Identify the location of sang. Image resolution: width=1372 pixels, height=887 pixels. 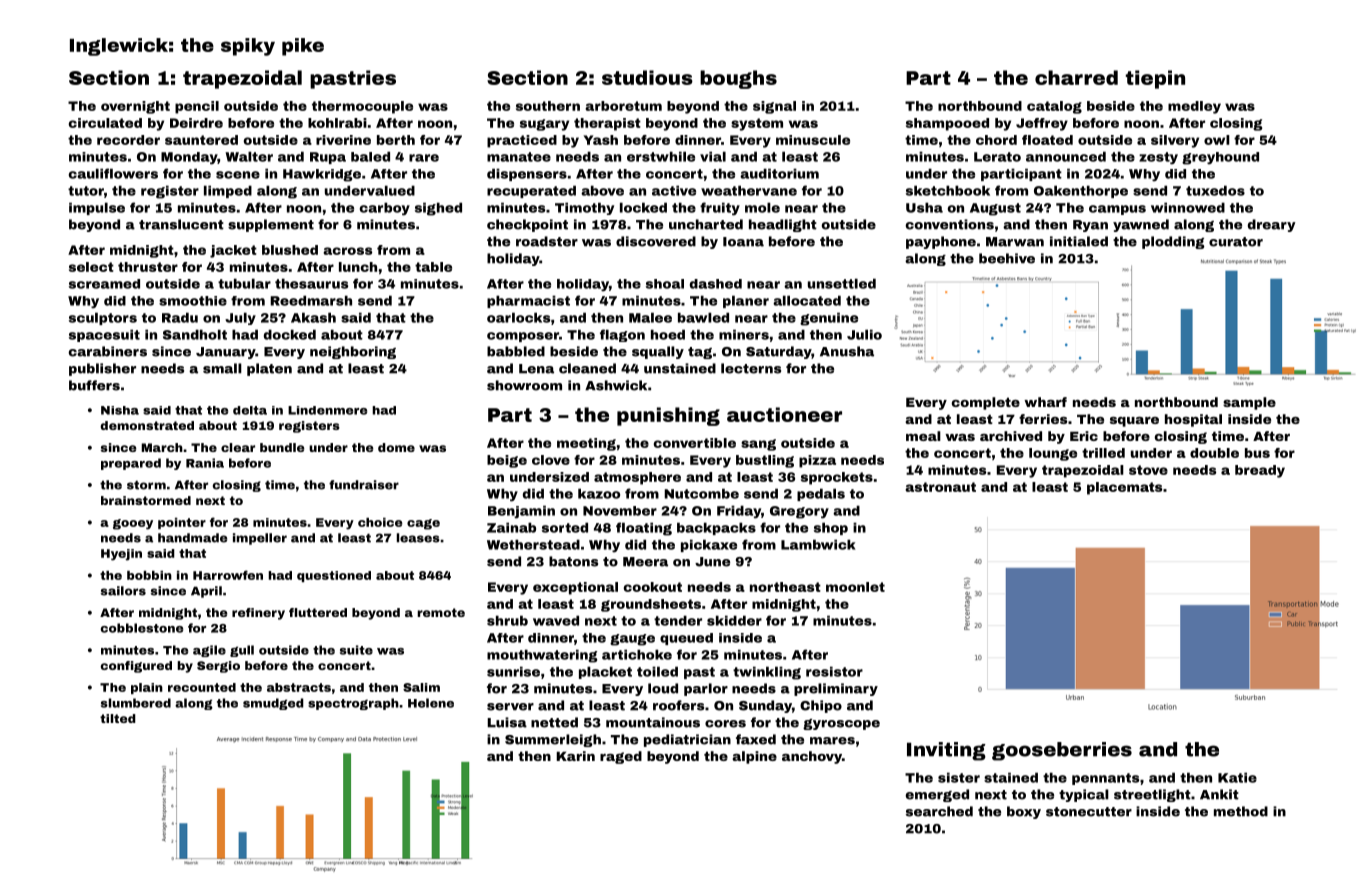
(758, 445).
